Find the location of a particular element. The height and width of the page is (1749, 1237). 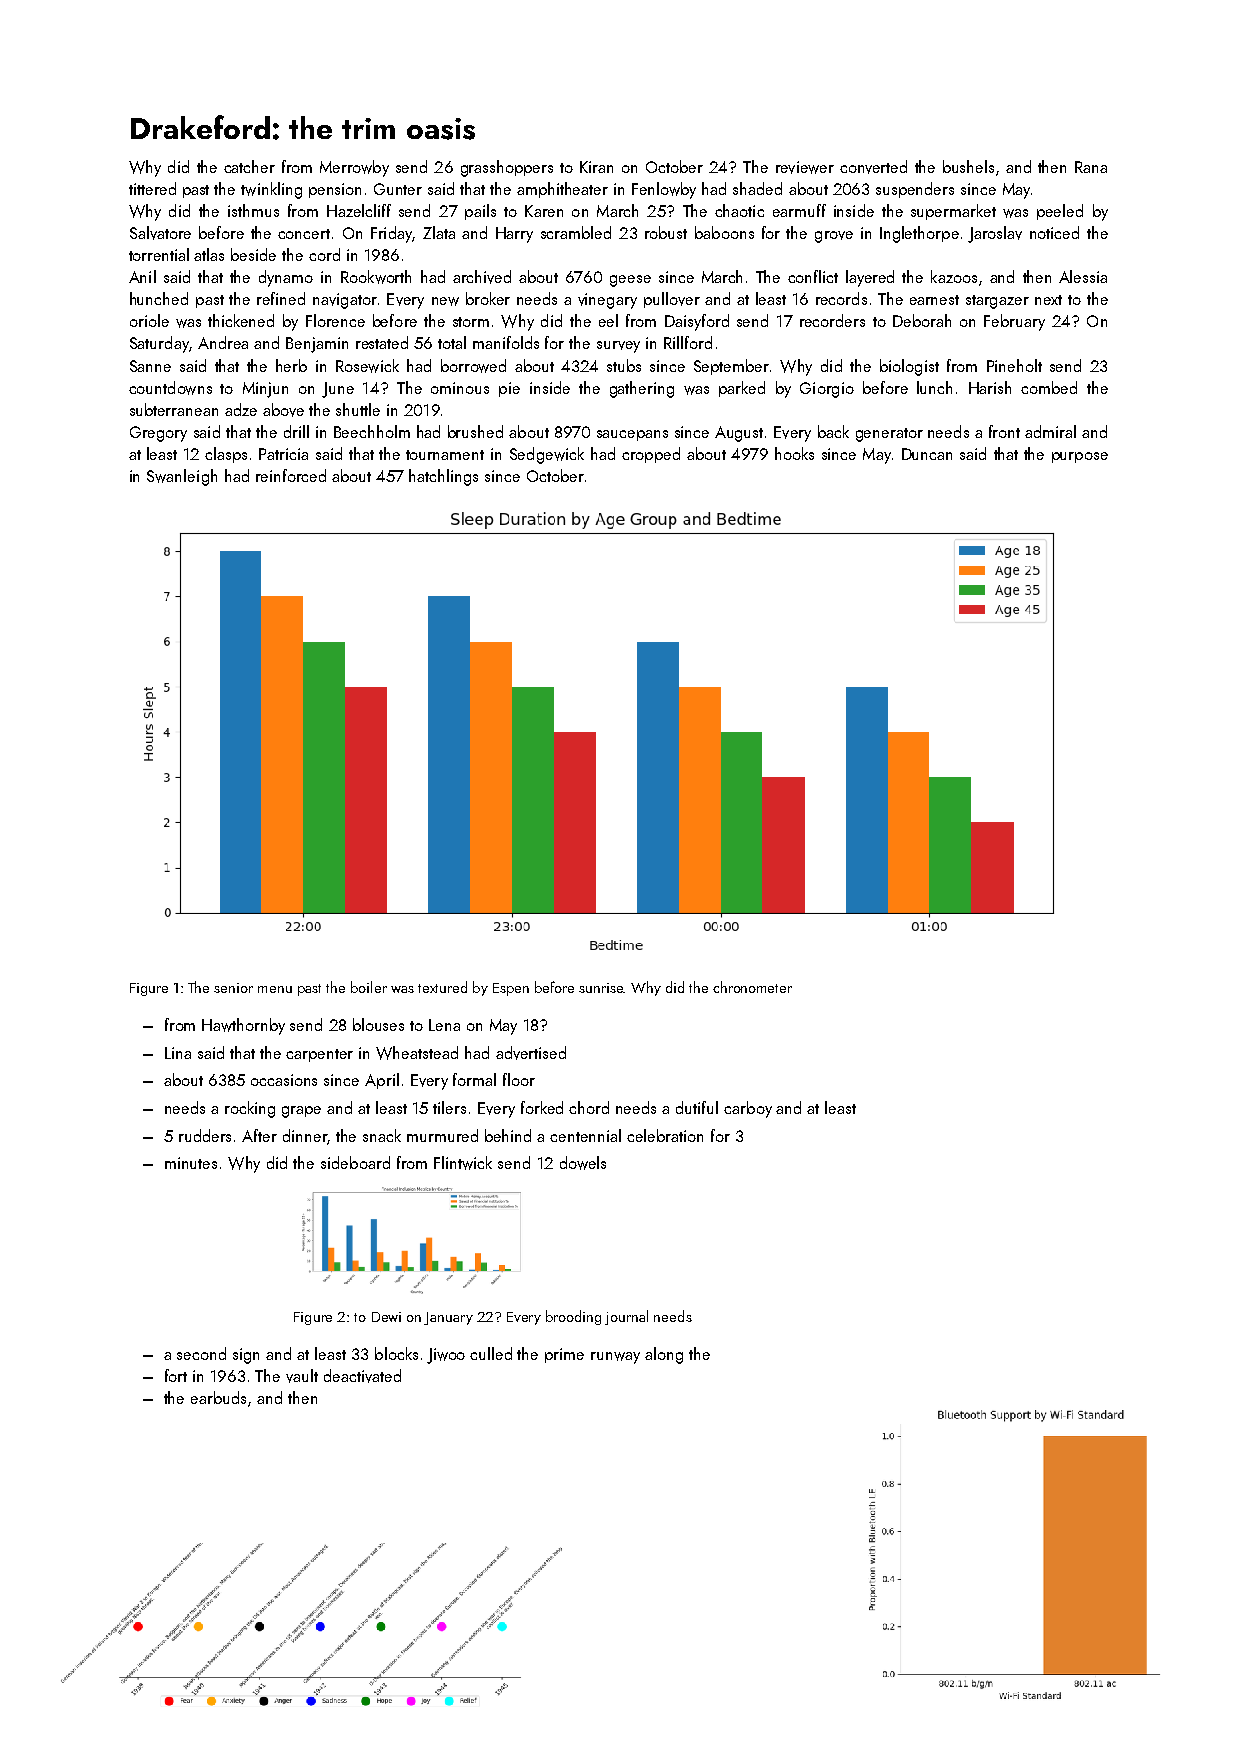

Rana is located at coordinates (1091, 167).
